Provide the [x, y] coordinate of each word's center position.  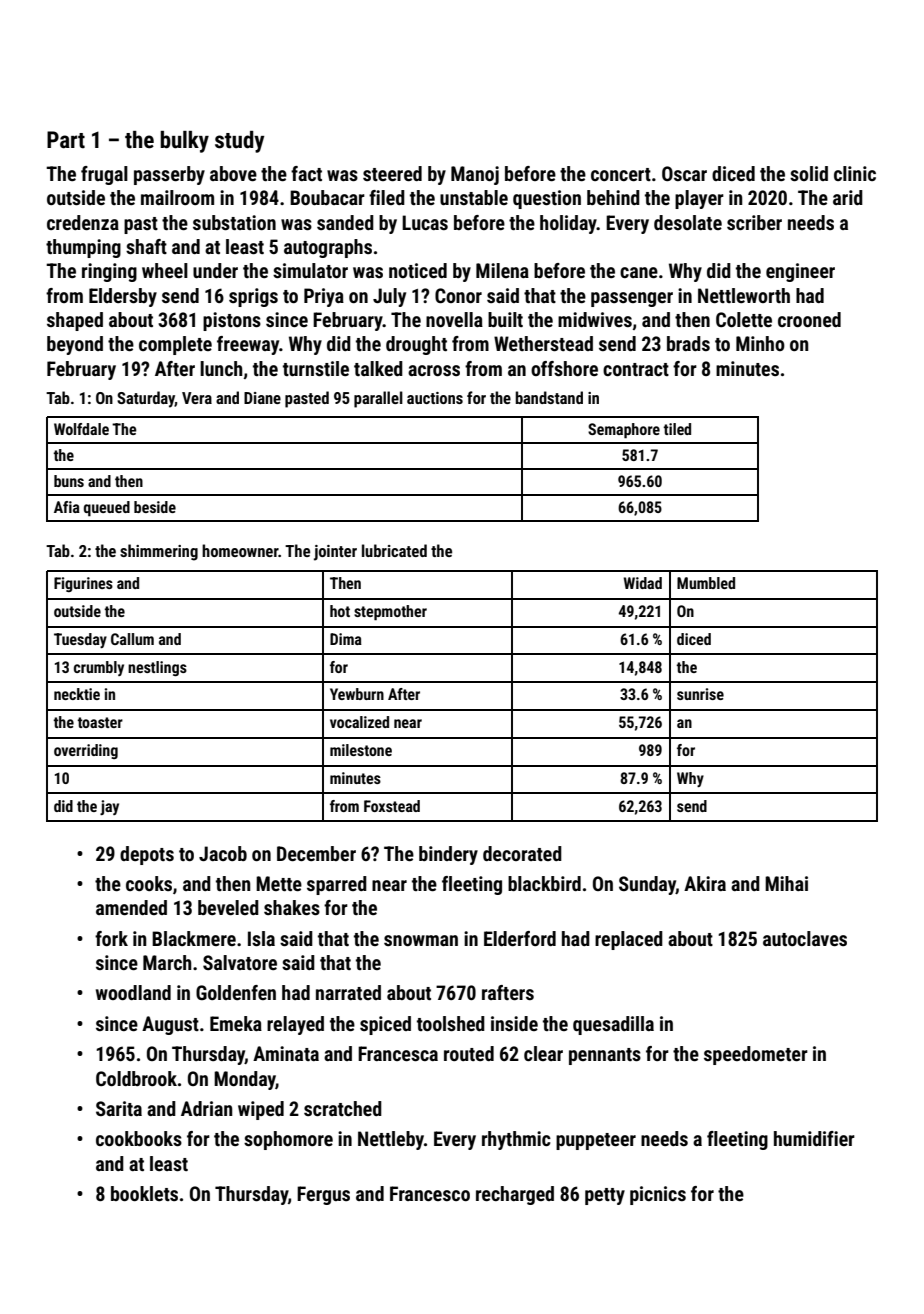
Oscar [684, 173]
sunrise [700, 694]
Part [66, 140]
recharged [515, 1195]
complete [175, 345]
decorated [522, 853]
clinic [855, 173]
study [239, 142]
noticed [418, 270]
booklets [144, 1193]
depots [147, 855]
